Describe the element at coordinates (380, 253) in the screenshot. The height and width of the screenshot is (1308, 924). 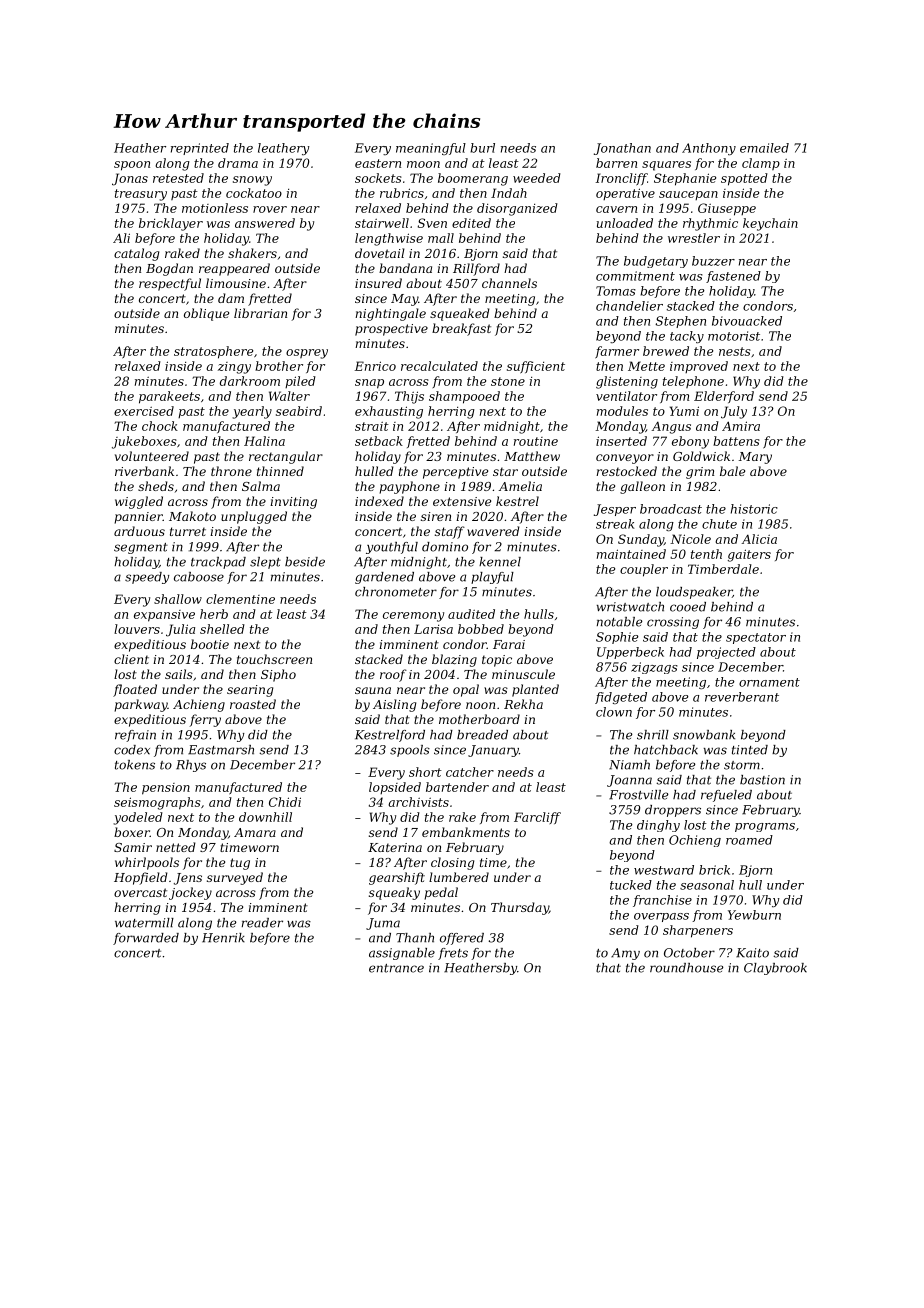
I see `dovetail` at that location.
